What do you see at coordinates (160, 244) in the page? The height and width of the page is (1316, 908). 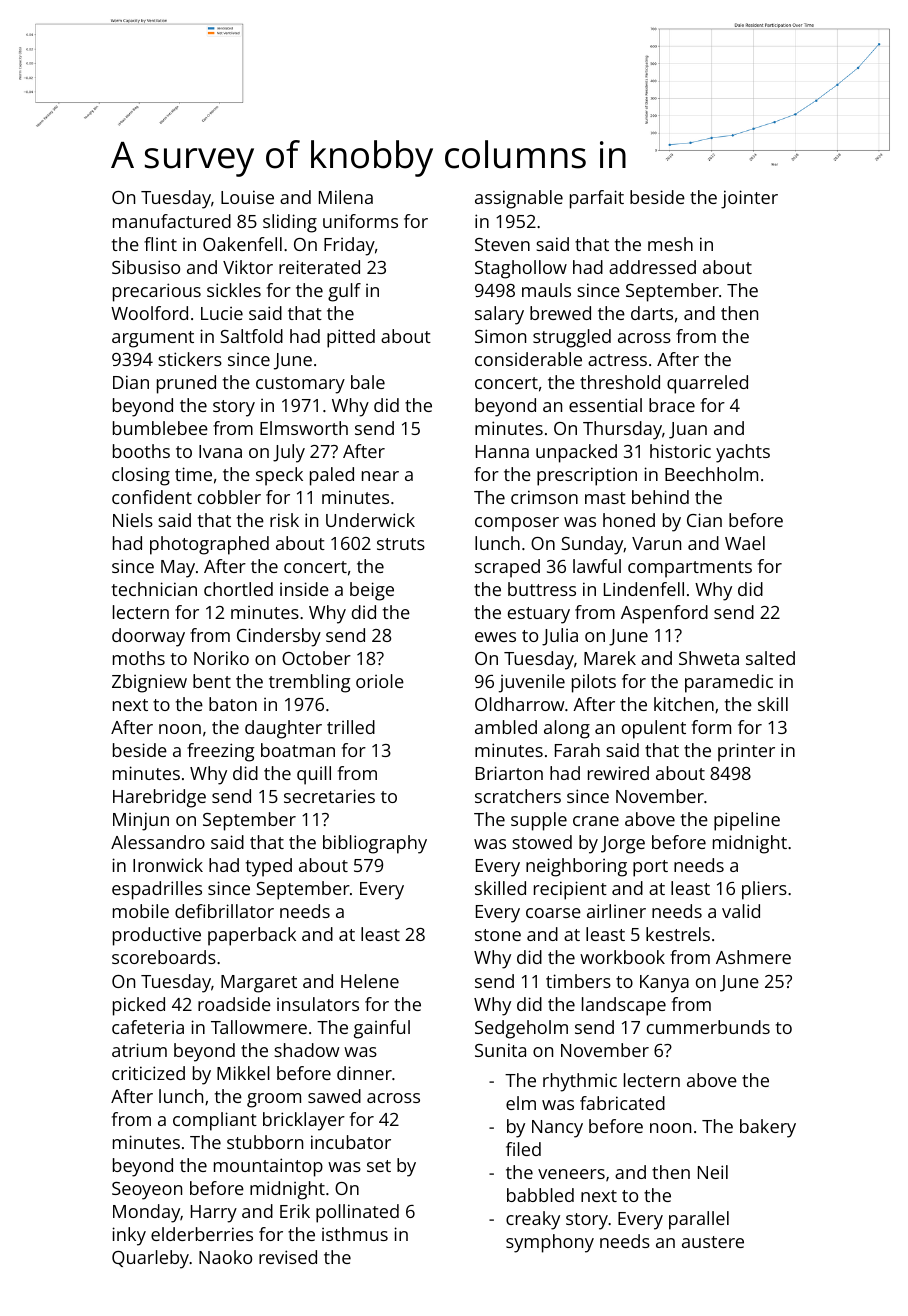 I see `flint` at bounding box center [160, 244].
